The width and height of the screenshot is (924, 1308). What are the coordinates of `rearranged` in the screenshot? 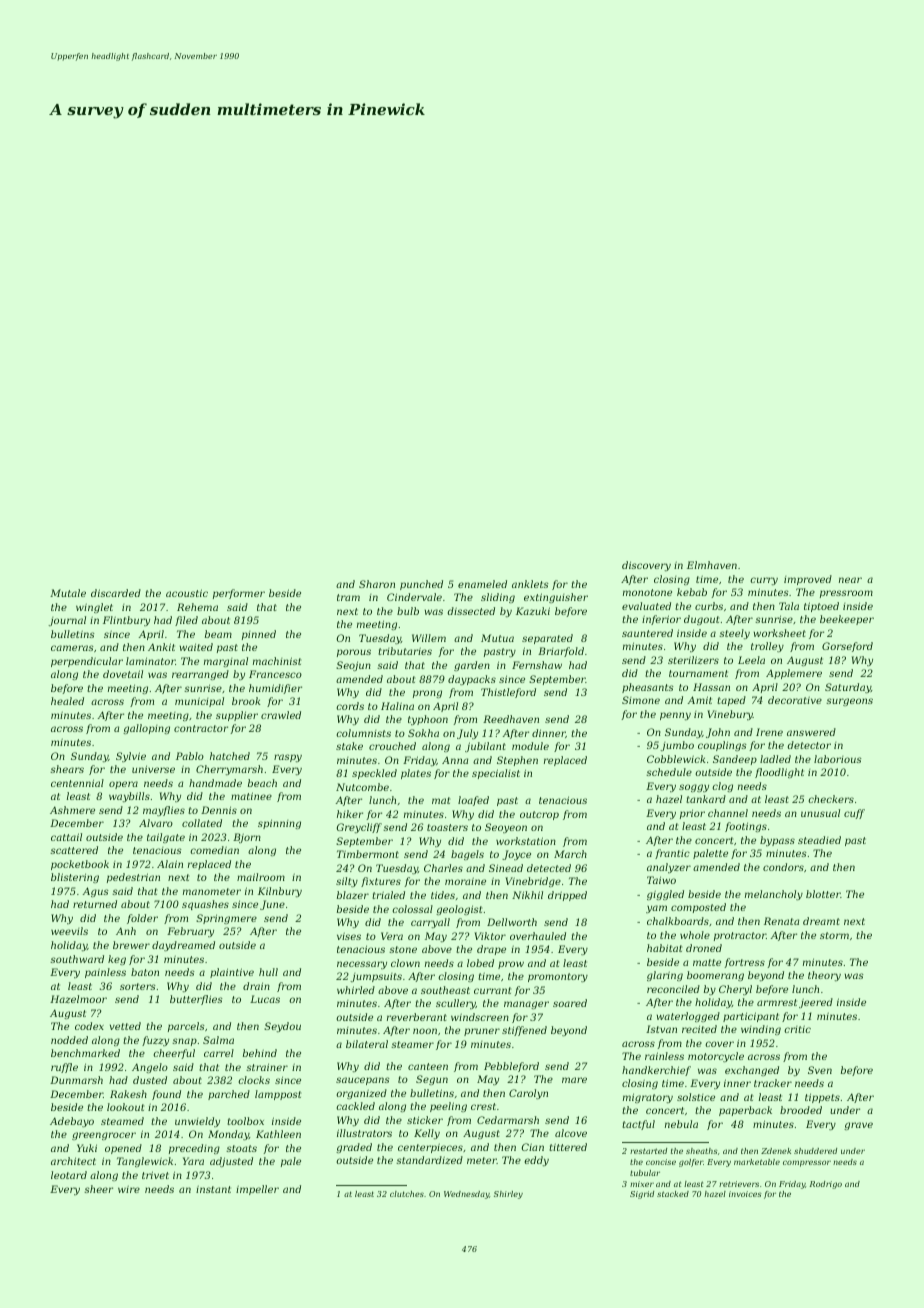 It's located at (200, 675).
